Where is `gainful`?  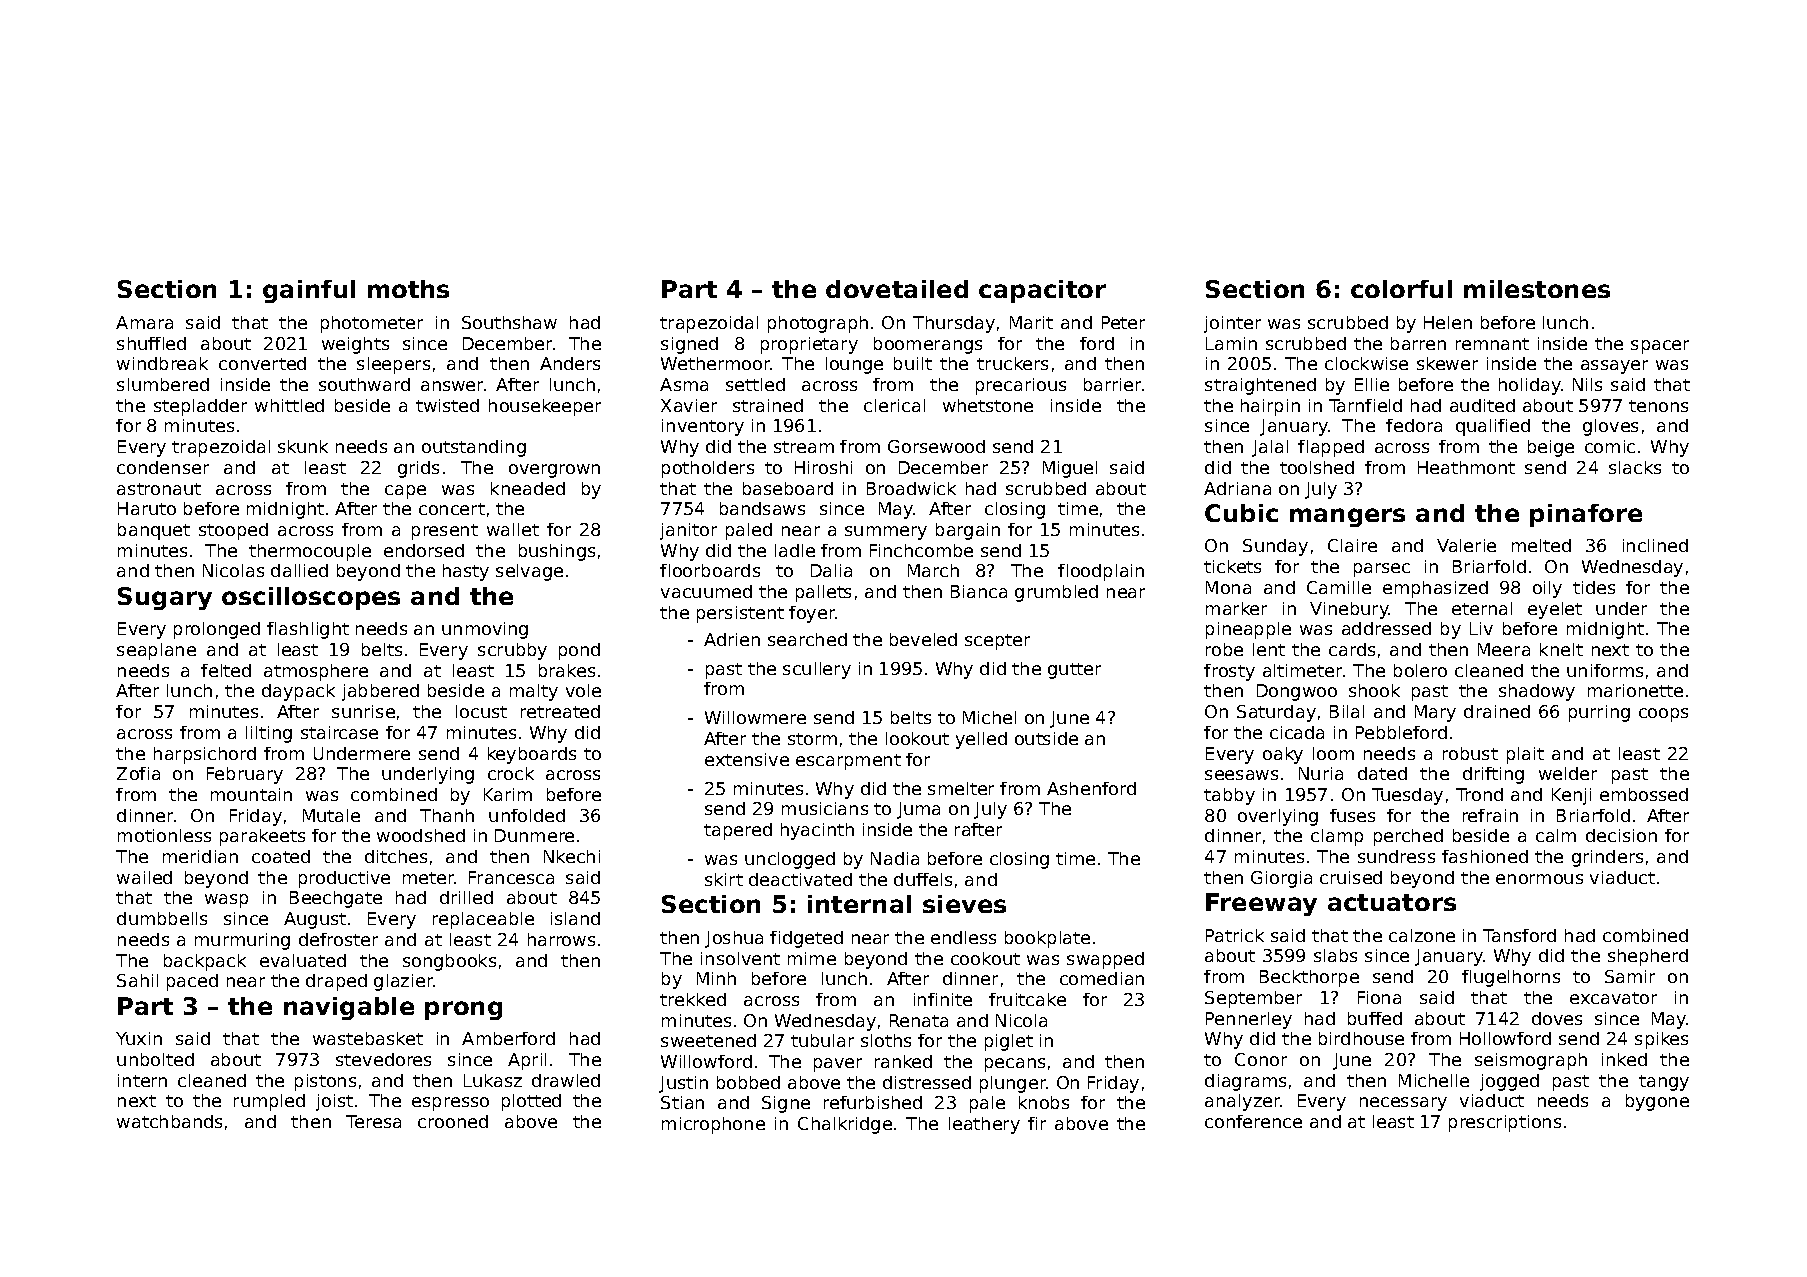
gainful is located at coordinates (309, 291).
